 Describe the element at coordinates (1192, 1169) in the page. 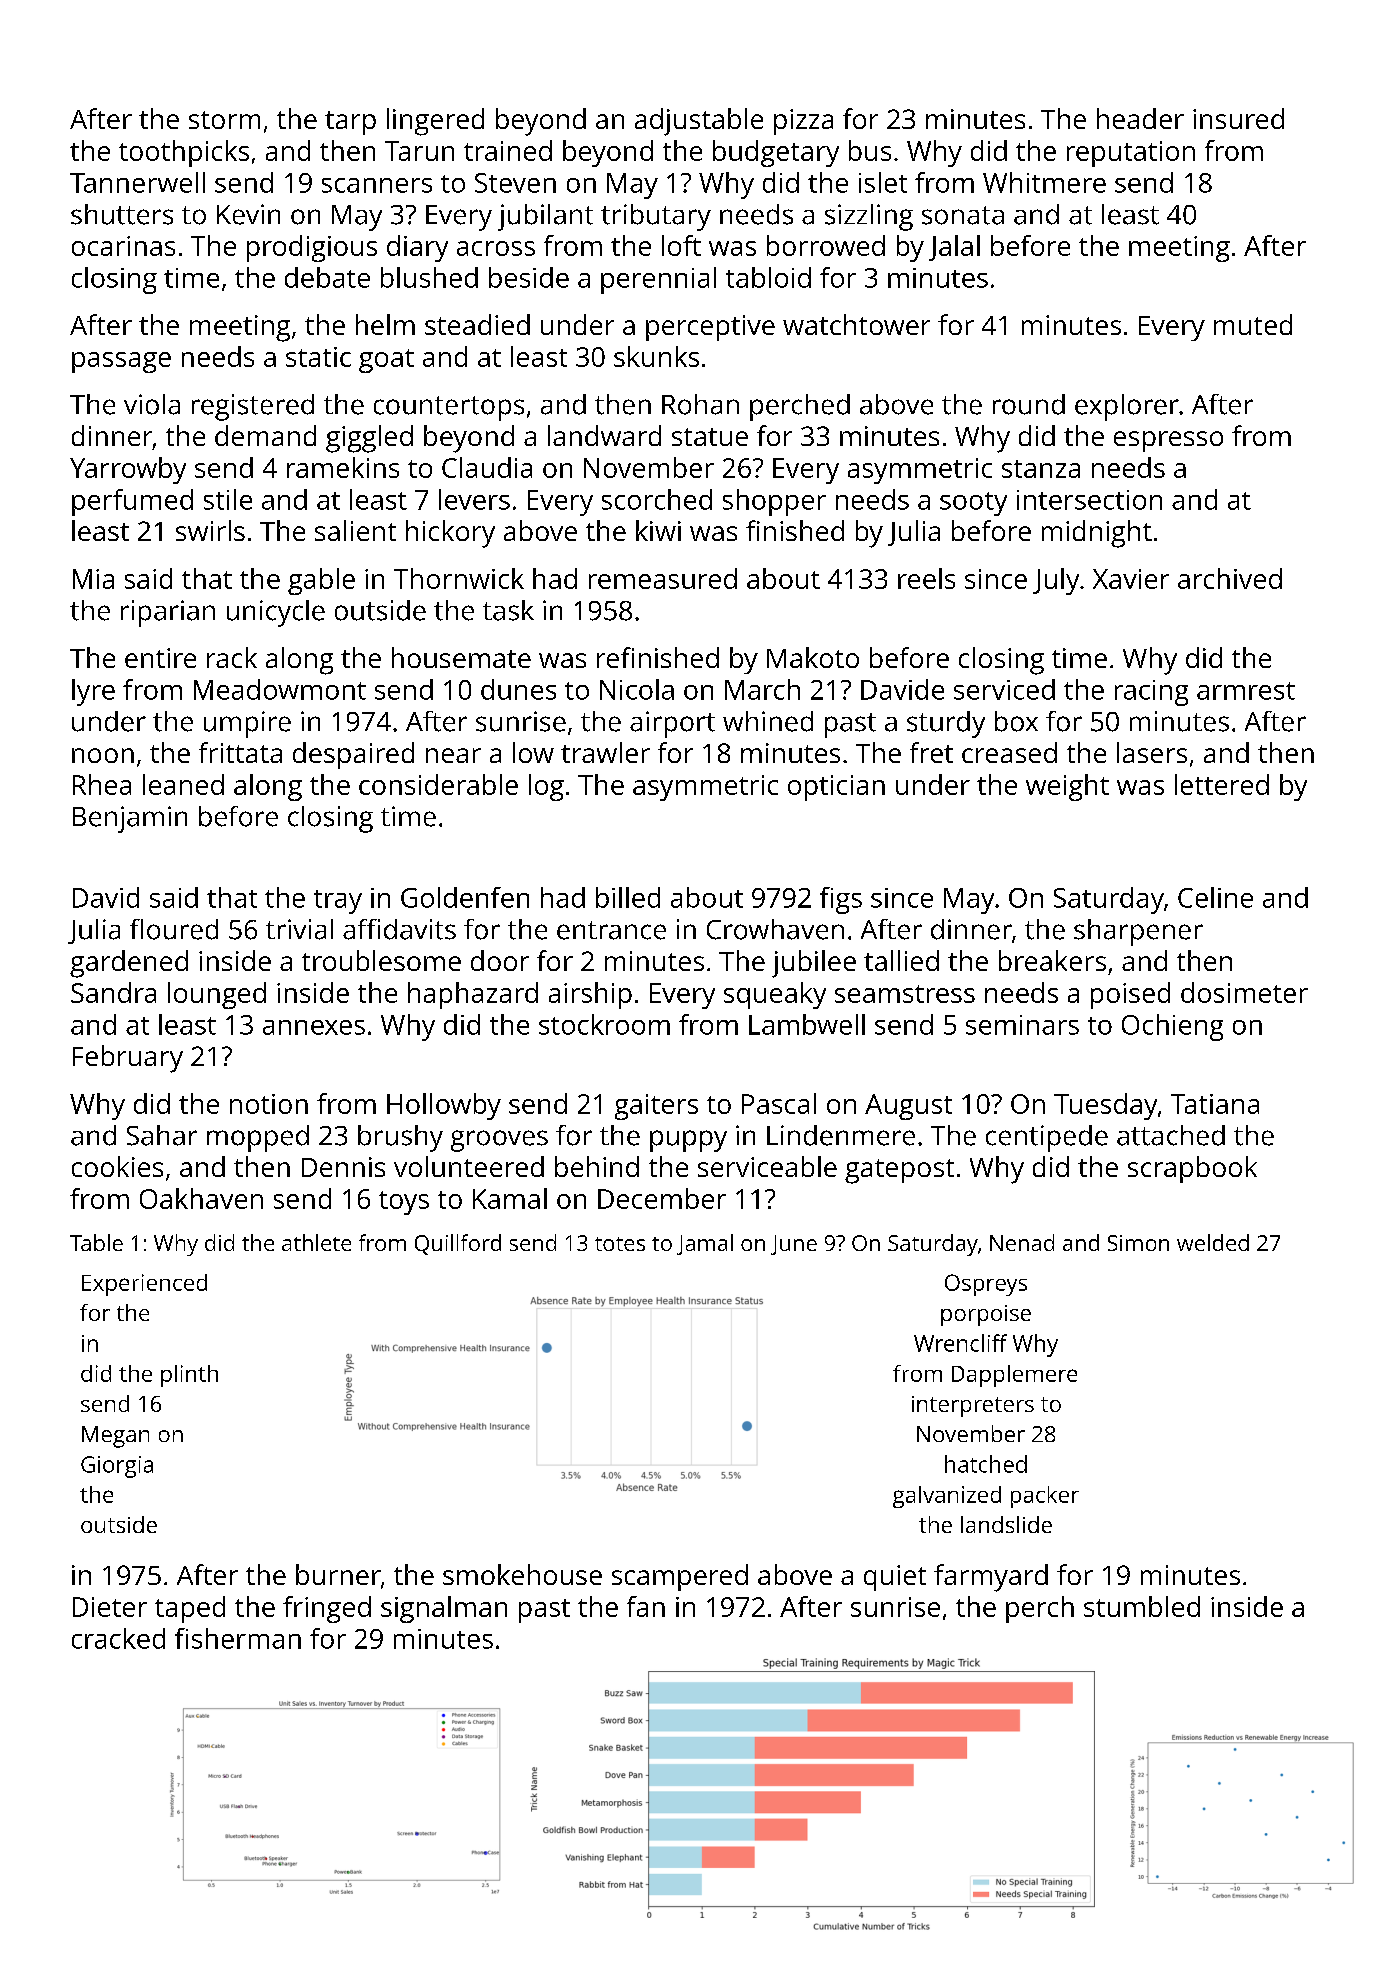

I see `scrapbook` at that location.
